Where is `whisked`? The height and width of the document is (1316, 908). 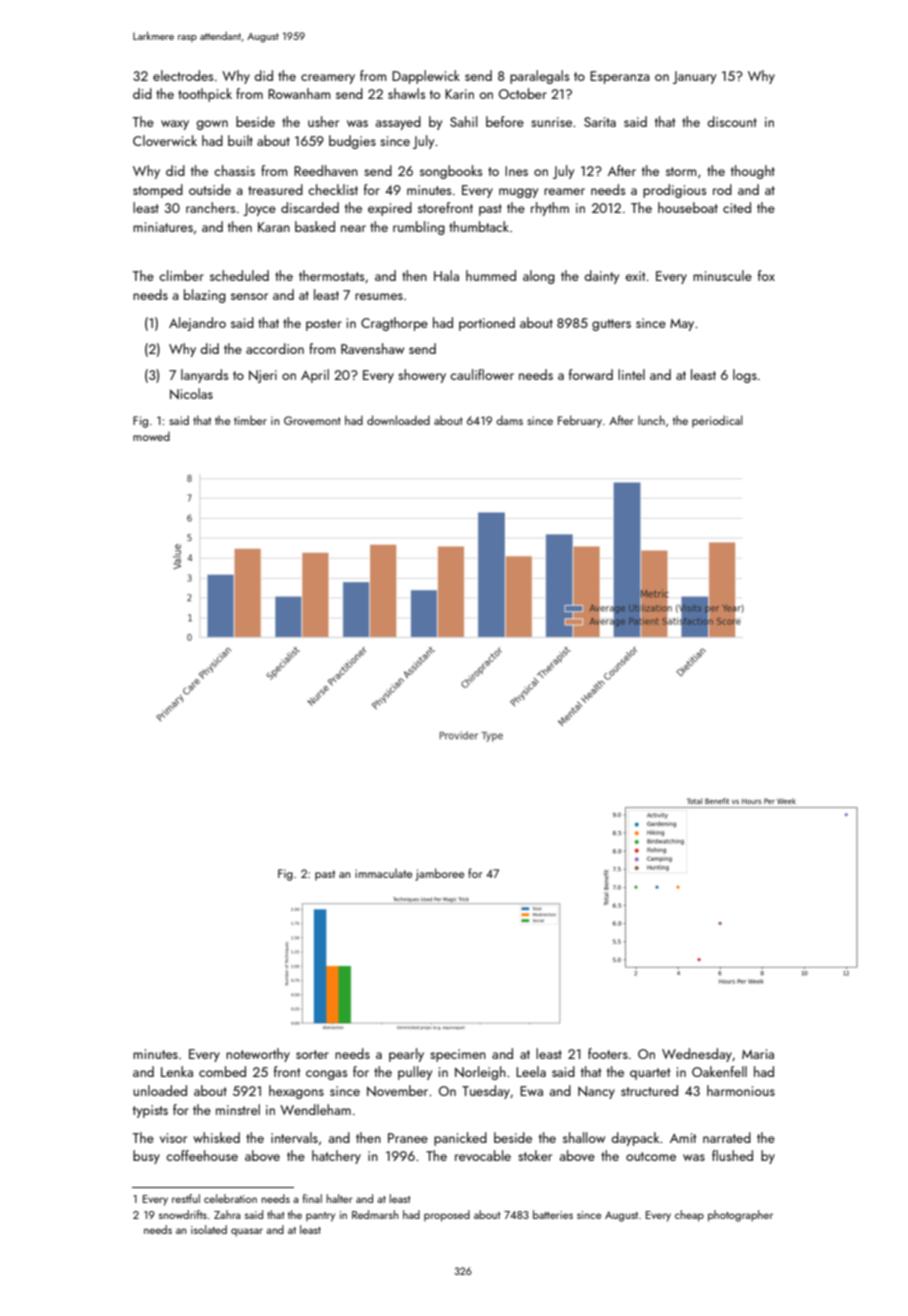
whisked is located at coordinates (216, 1137).
